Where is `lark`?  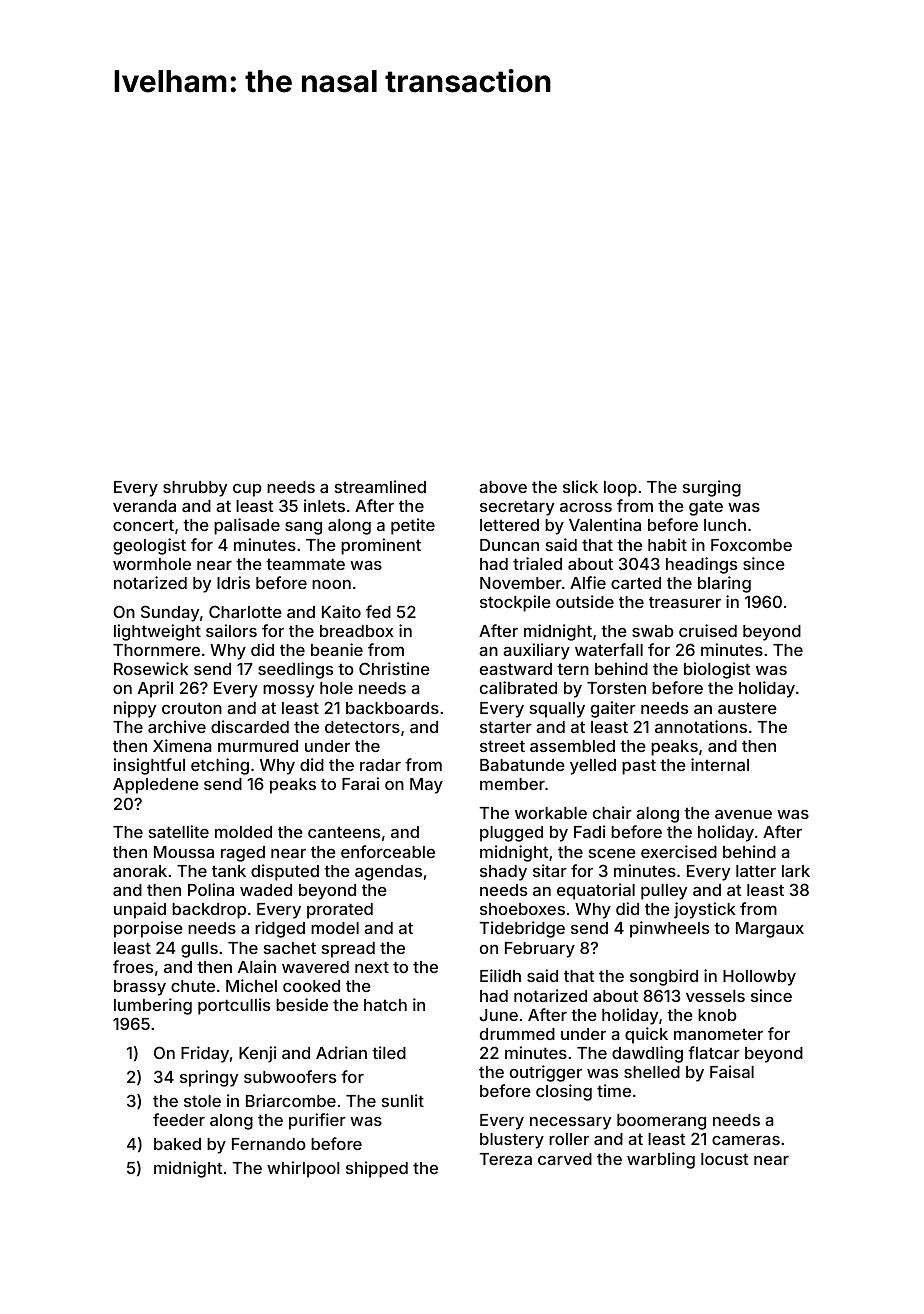 lark is located at coordinates (796, 871).
